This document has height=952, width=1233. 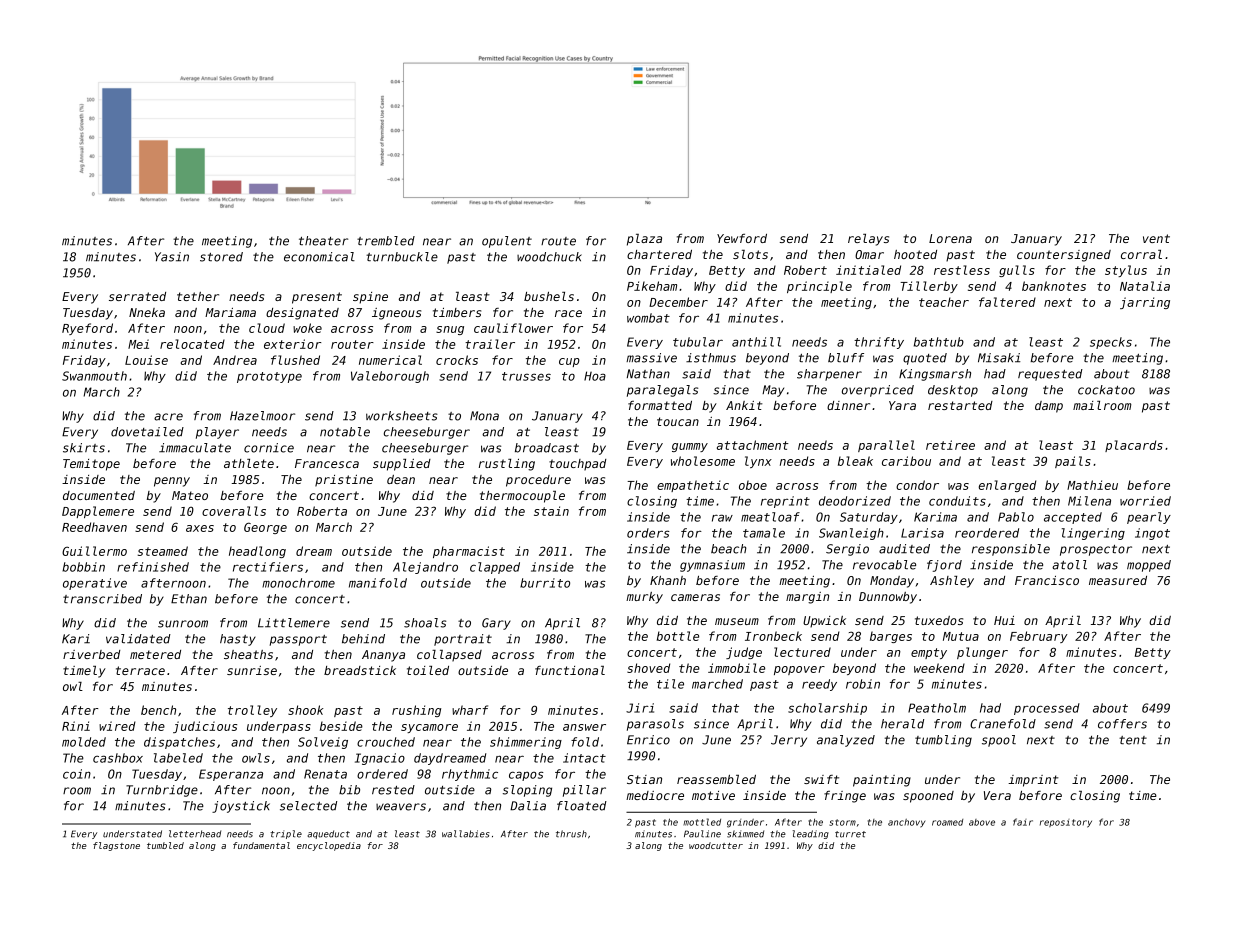 What do you see at coordinates (466, 834) in the document?
I see `wallabies` at bounding box center [466, 834].
